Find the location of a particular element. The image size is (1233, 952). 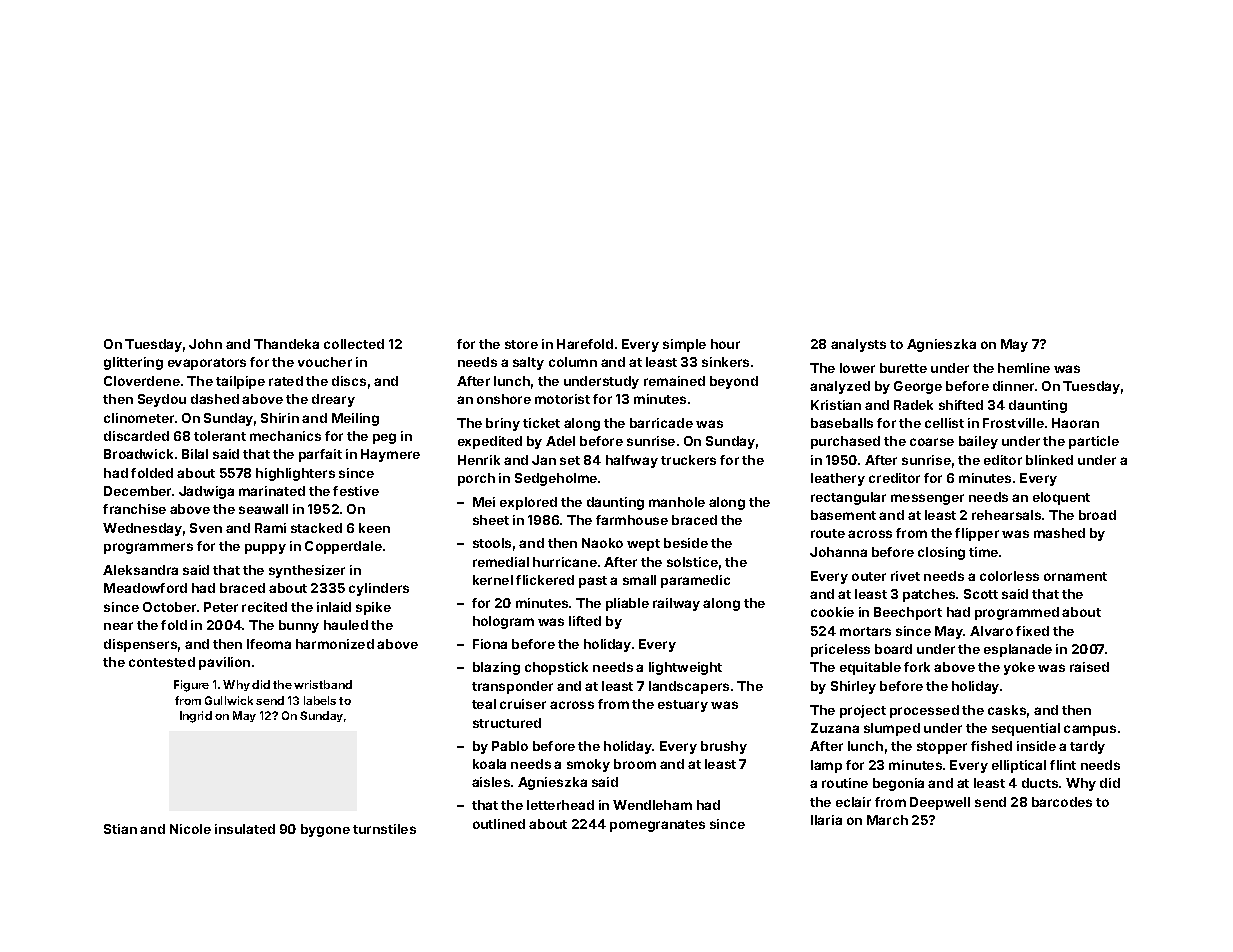

leathery is located at coordinates (838, 479).
